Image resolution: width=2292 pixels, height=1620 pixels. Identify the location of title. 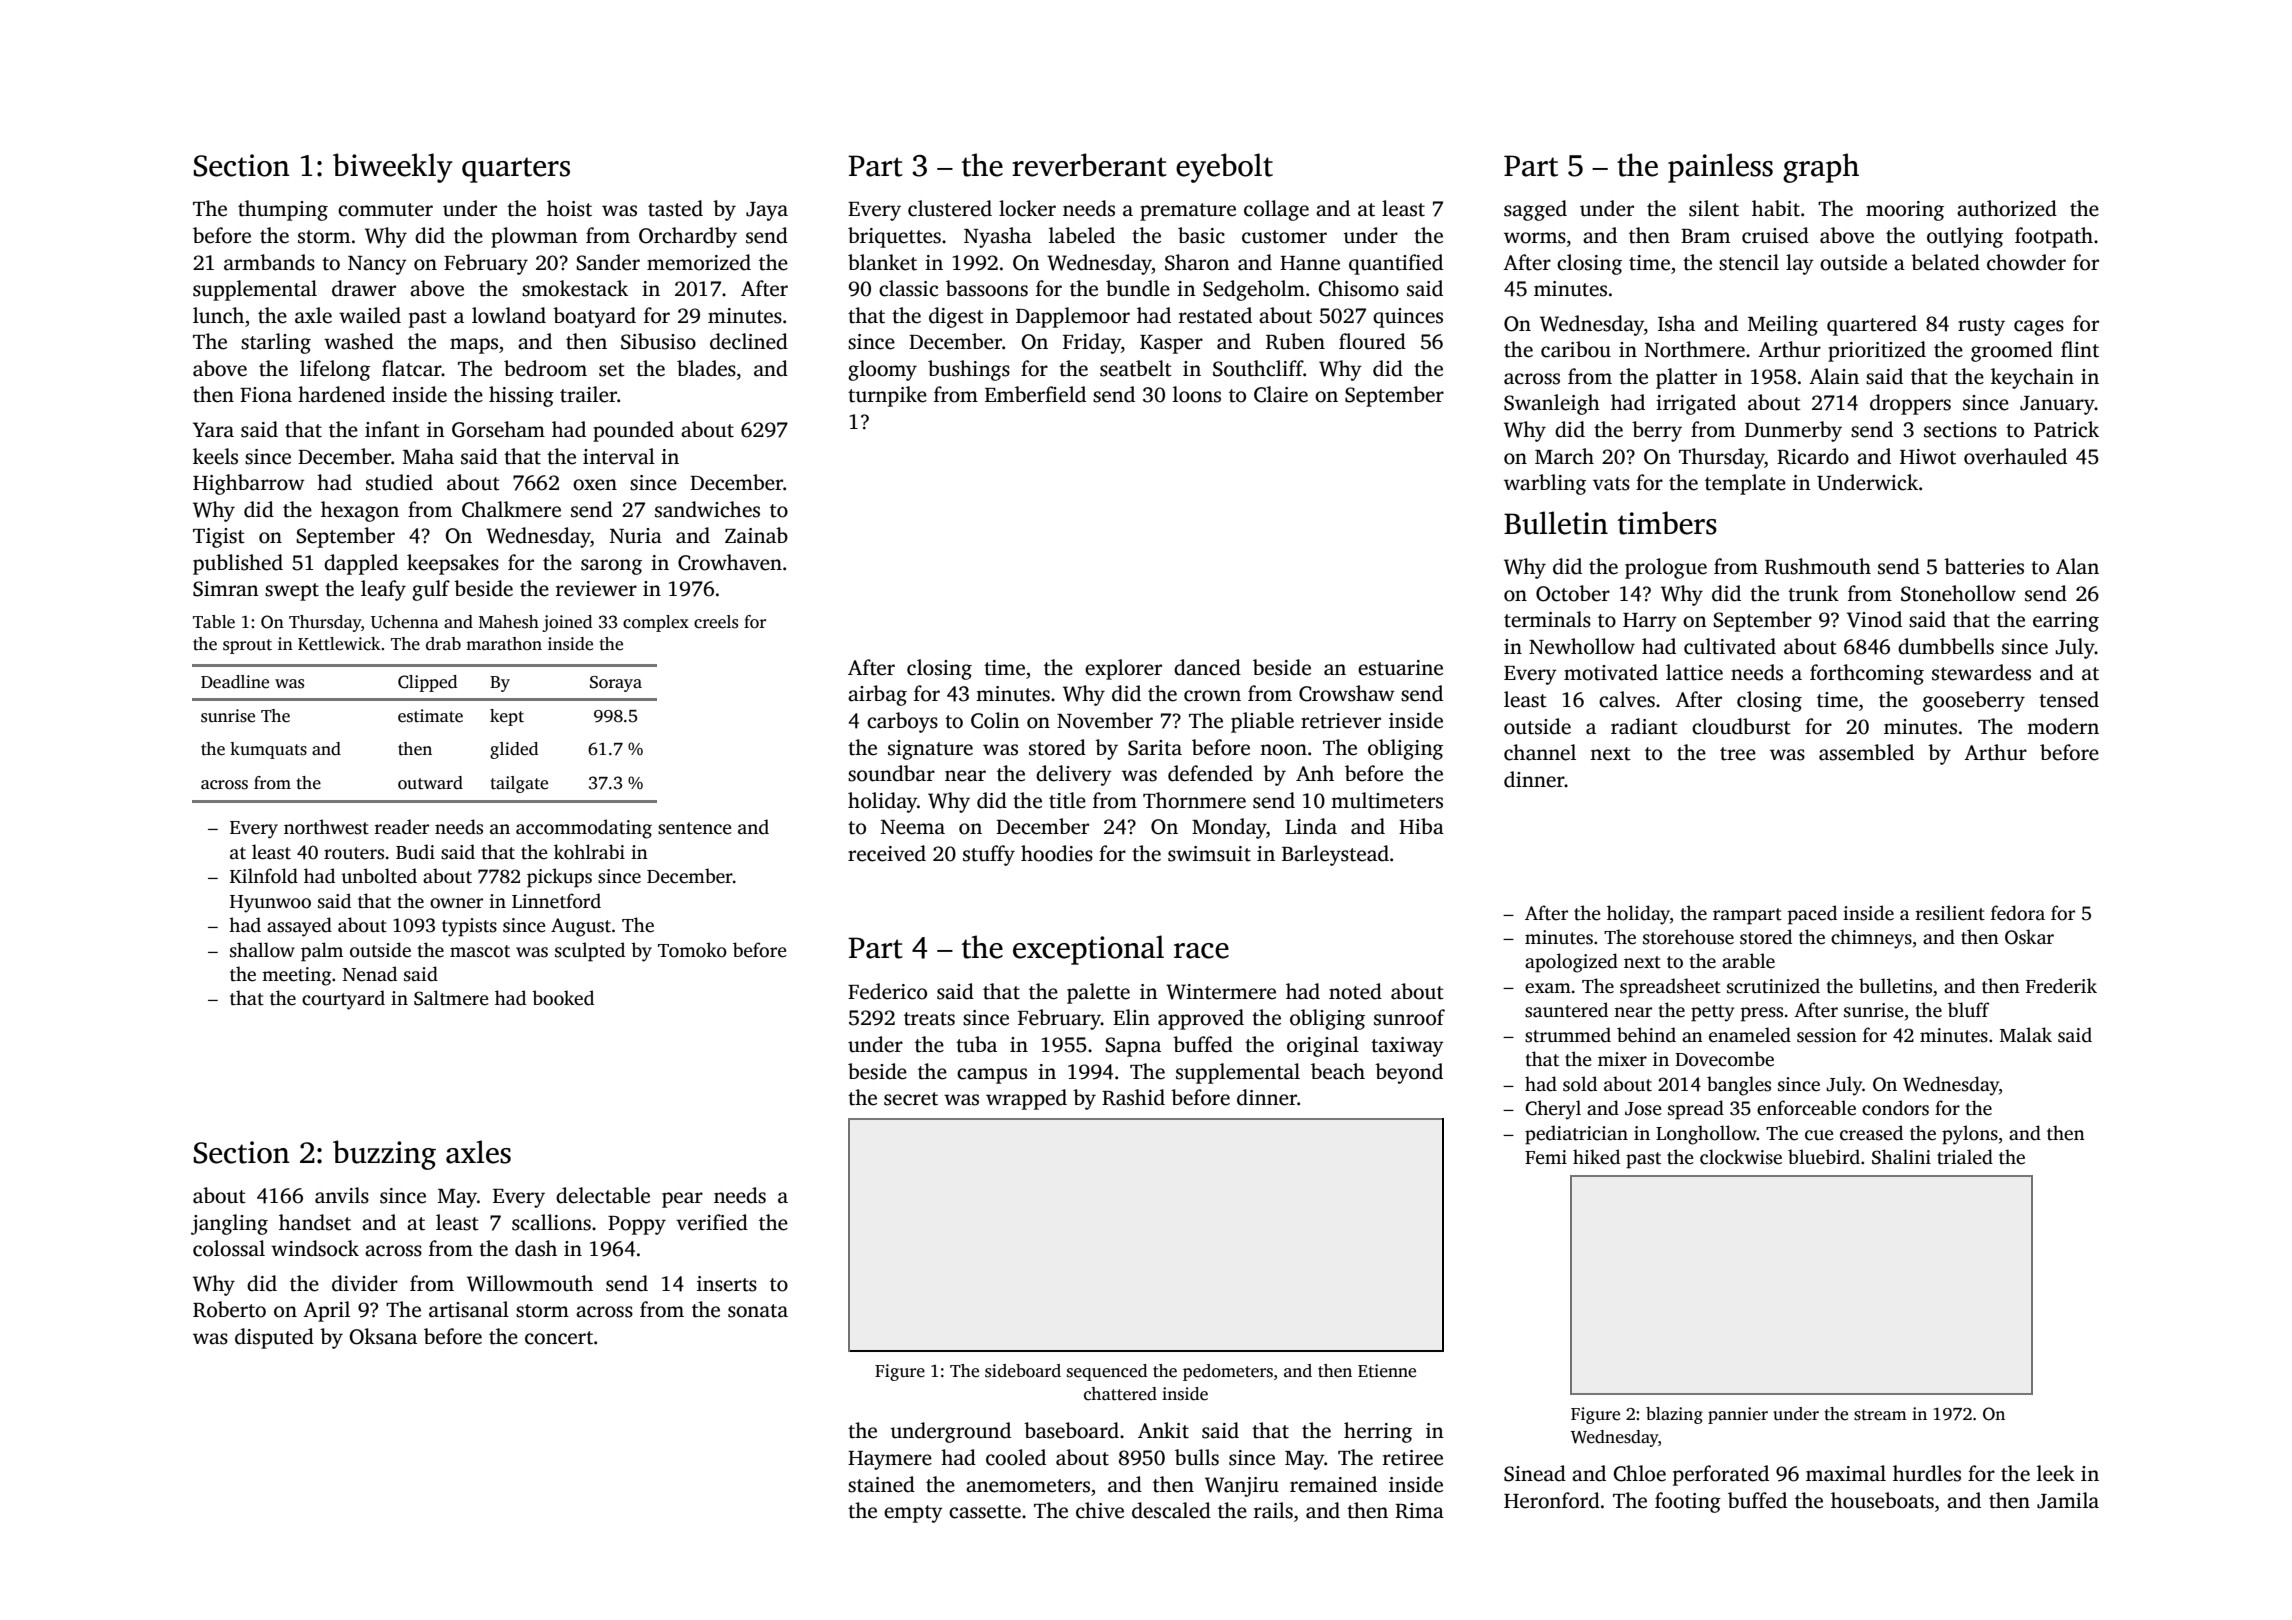
(1067, 800).
